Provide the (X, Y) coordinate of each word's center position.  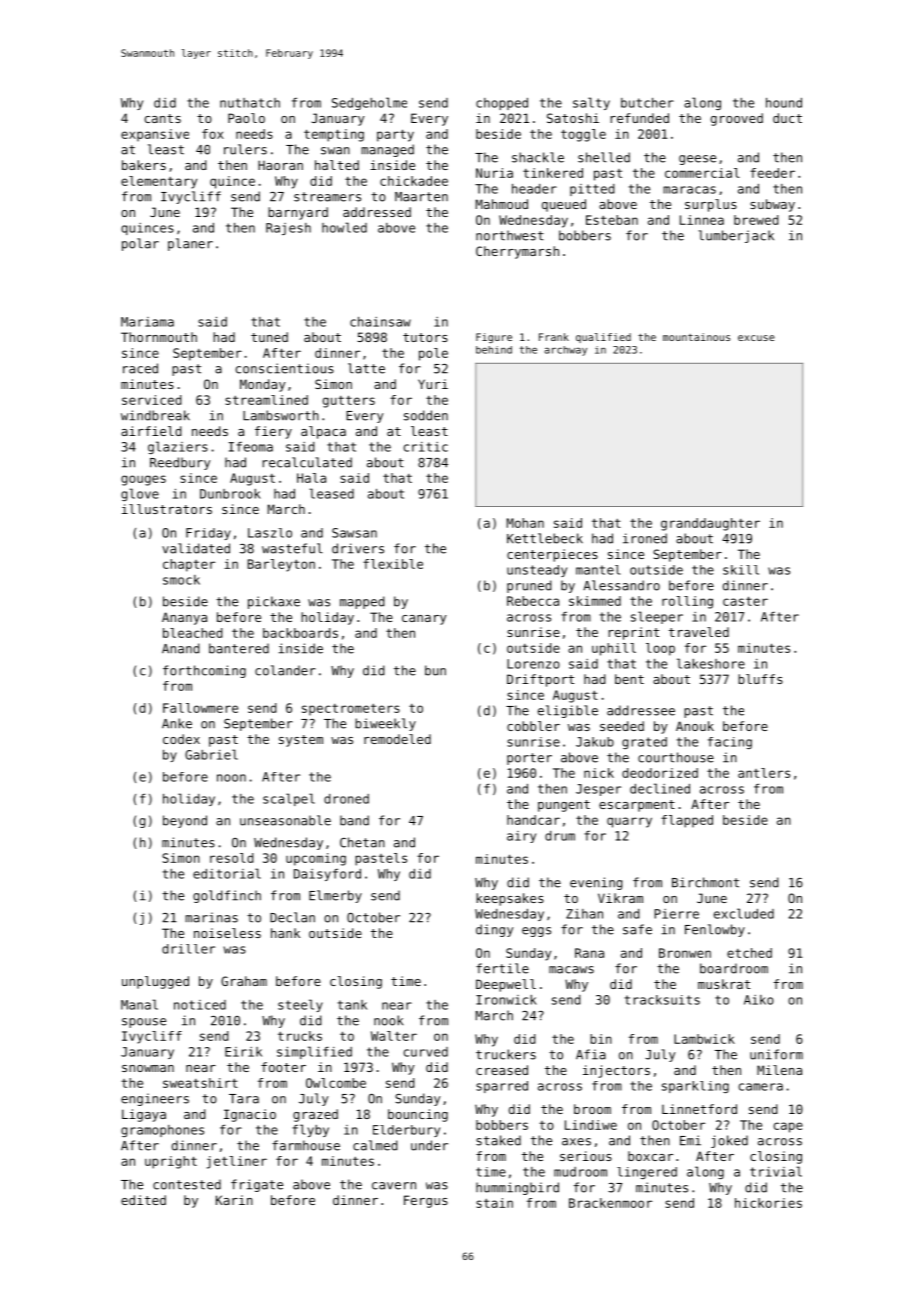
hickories (768, 1203)
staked (498, 1140)
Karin (234, 1200)
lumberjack (736, 236)
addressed (377, 212)
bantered (239, 648)
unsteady (537, 571)
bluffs (760, 679)
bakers (144, 165)
